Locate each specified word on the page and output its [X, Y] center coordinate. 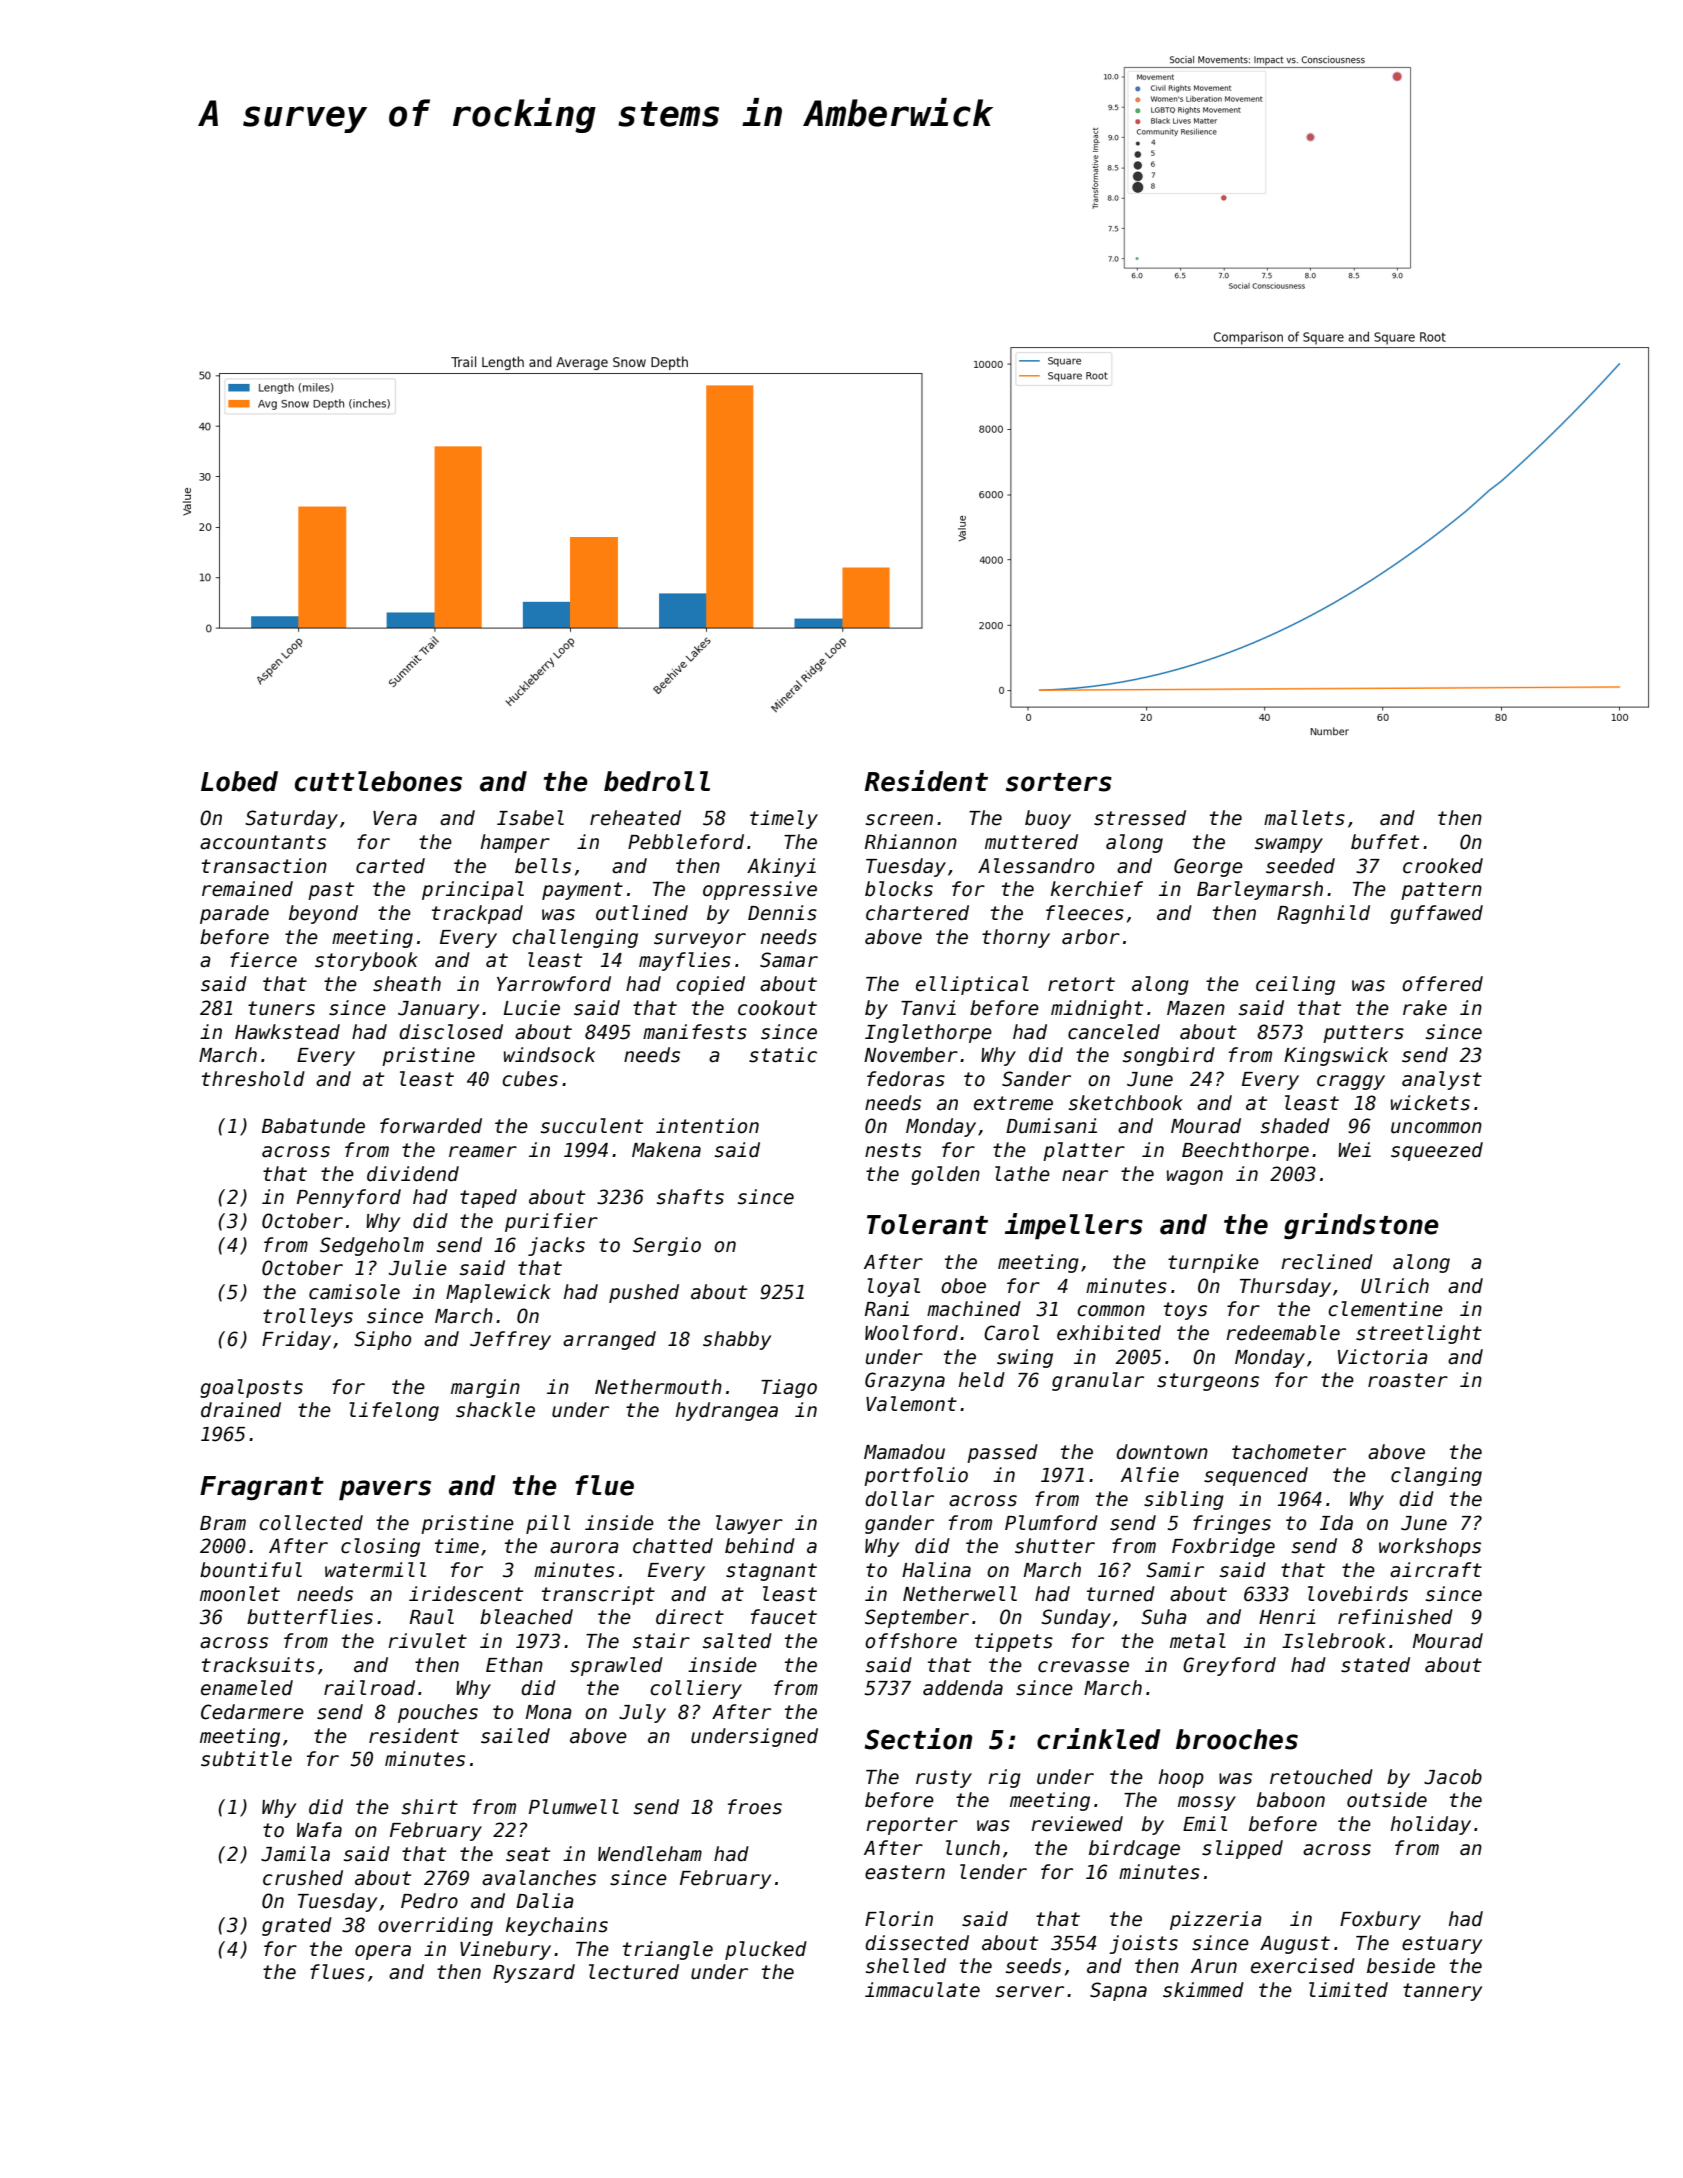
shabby [737, 1340]
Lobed [239, 781]
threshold [253, 1079]
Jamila [295, 1854]
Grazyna [905, 1381]
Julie [418, 1268]
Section [918, 1739]
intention [707, 1126]
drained [241, 1410]
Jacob [1453, 1777]
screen [899, 820]
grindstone [1361, 1226]
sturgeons [1208, 1382]
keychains [557, 1926]
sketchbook [1126, 1103]
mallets [1304, 818]
